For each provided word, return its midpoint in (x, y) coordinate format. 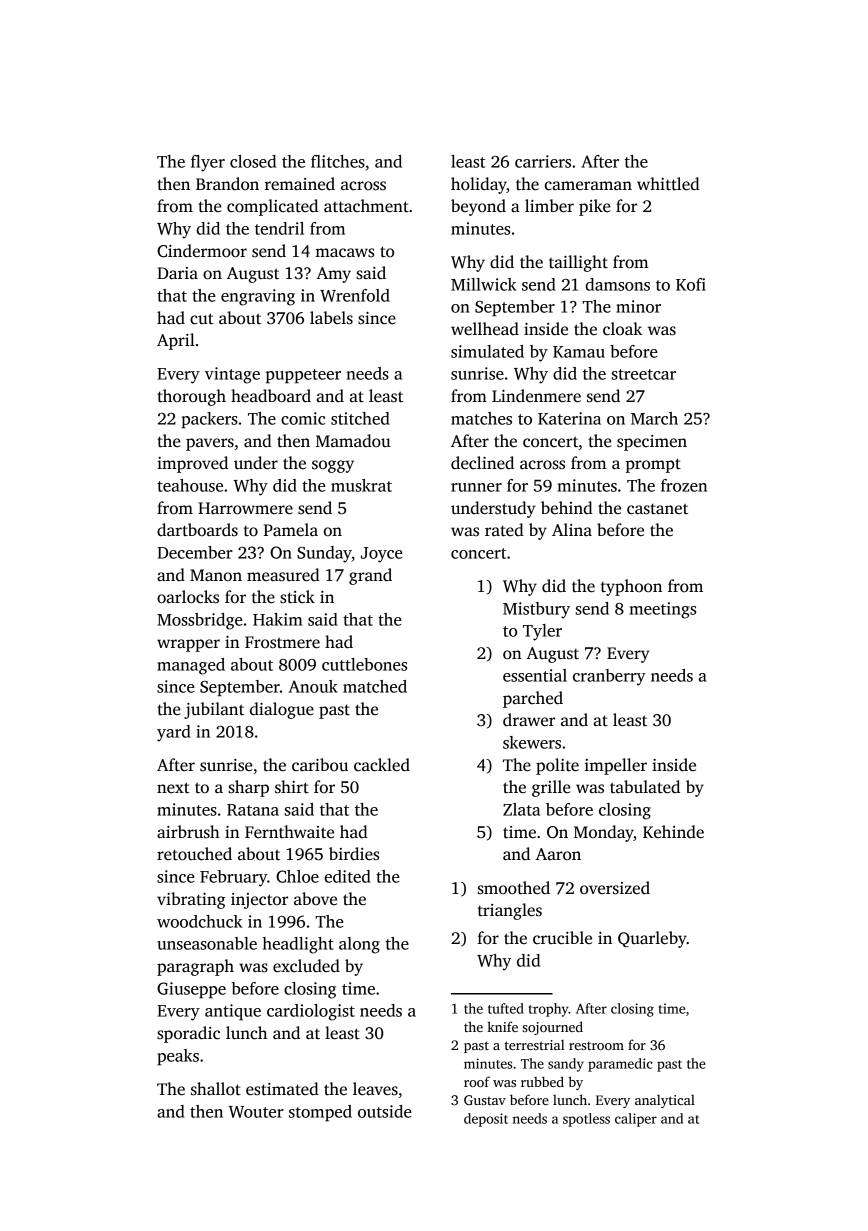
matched (375, 686)
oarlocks (188, 597)
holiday (479, 185)
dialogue (282, 710)
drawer (529, 720)
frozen (684, 485)
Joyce (382, 555)
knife (502, 1026)
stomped (320, 1113)
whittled (668, 184)
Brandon (227, 184)
